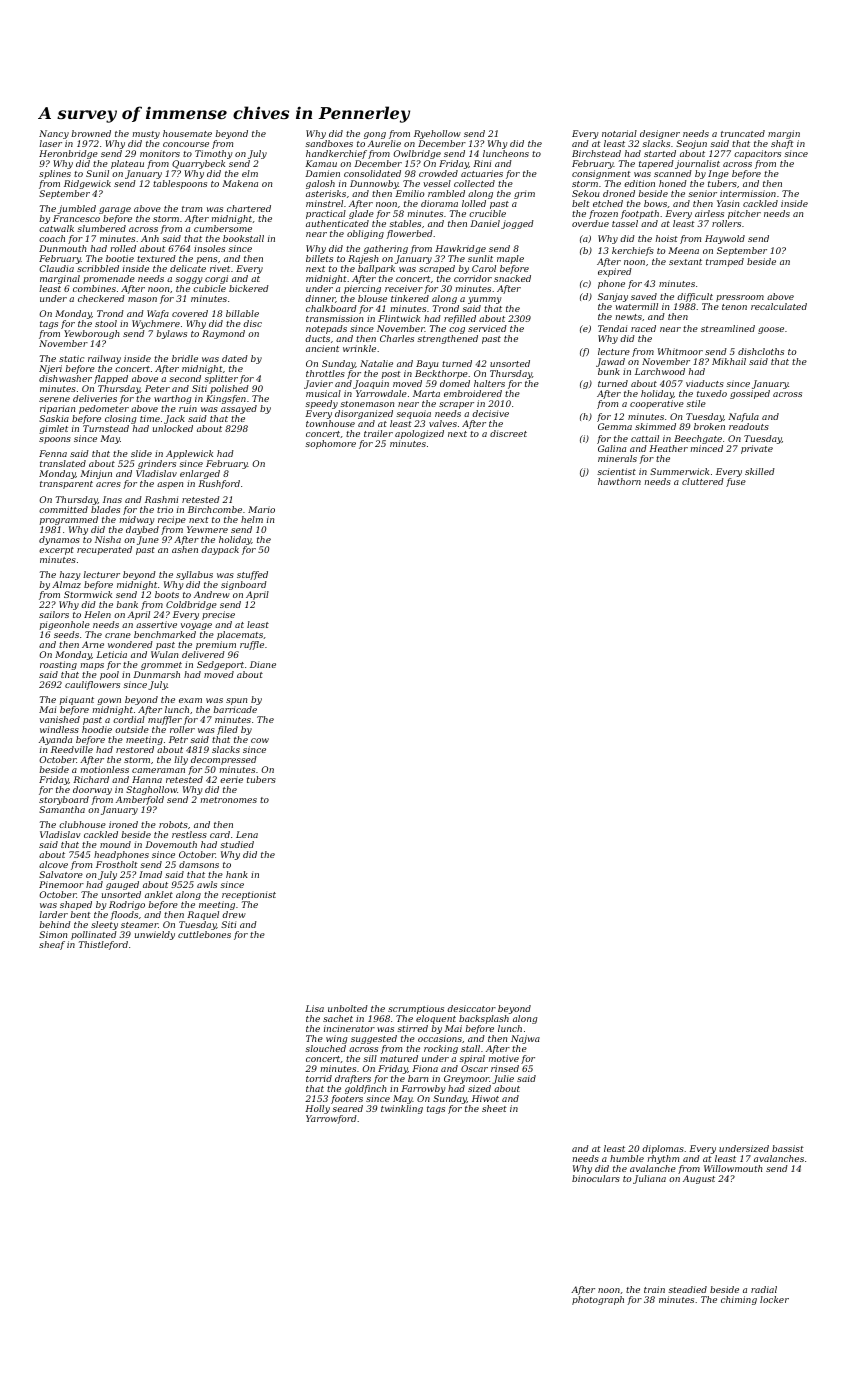 Image resolution: width=849 pixels, height=1400 pixels. Describe the element at coordinates (104, 409) in the image. I see `pedometer` at that location.
